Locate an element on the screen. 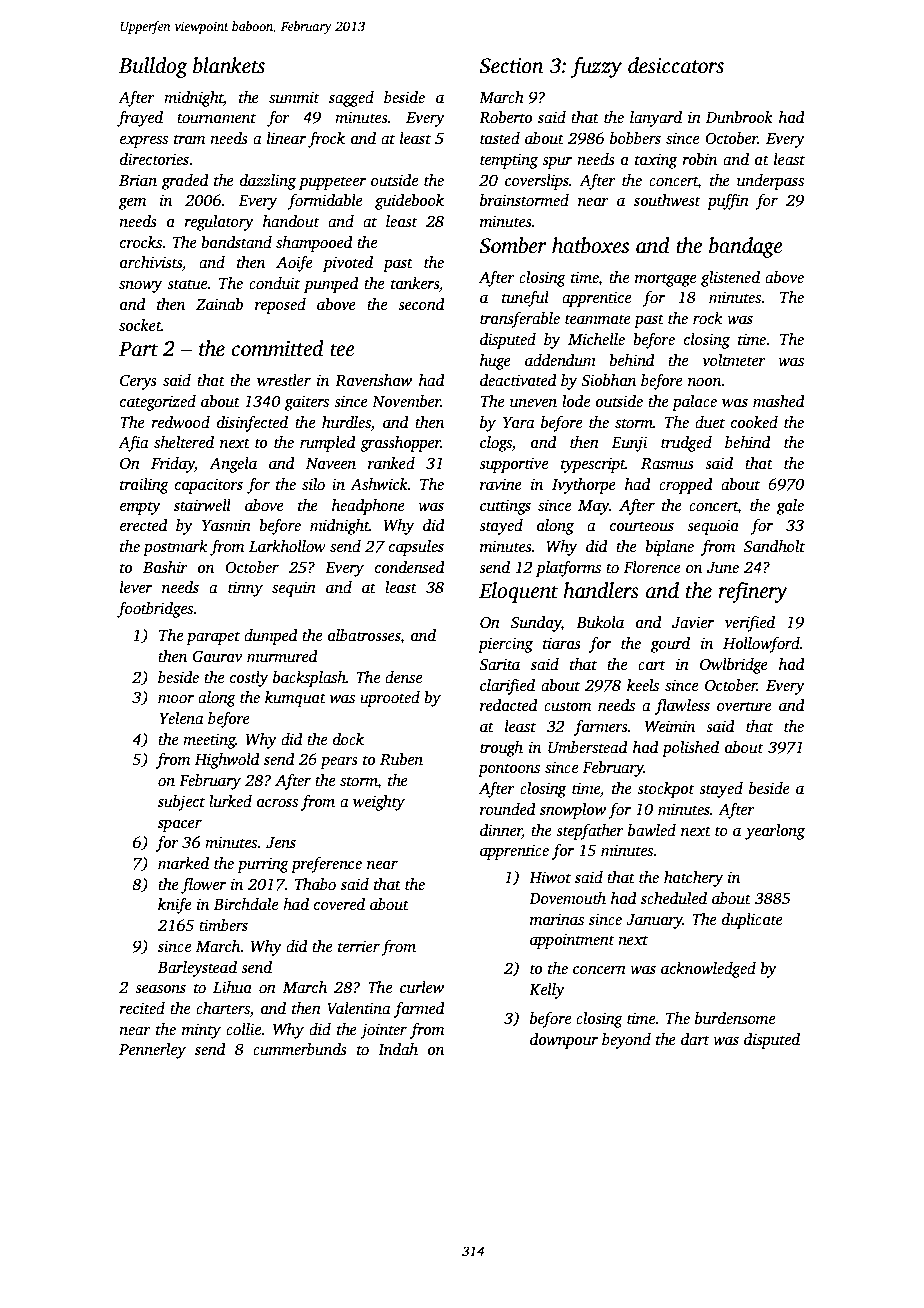 The height and width of the screenshot is (1308, 924). sagged is located at coordinates (351, 99).
